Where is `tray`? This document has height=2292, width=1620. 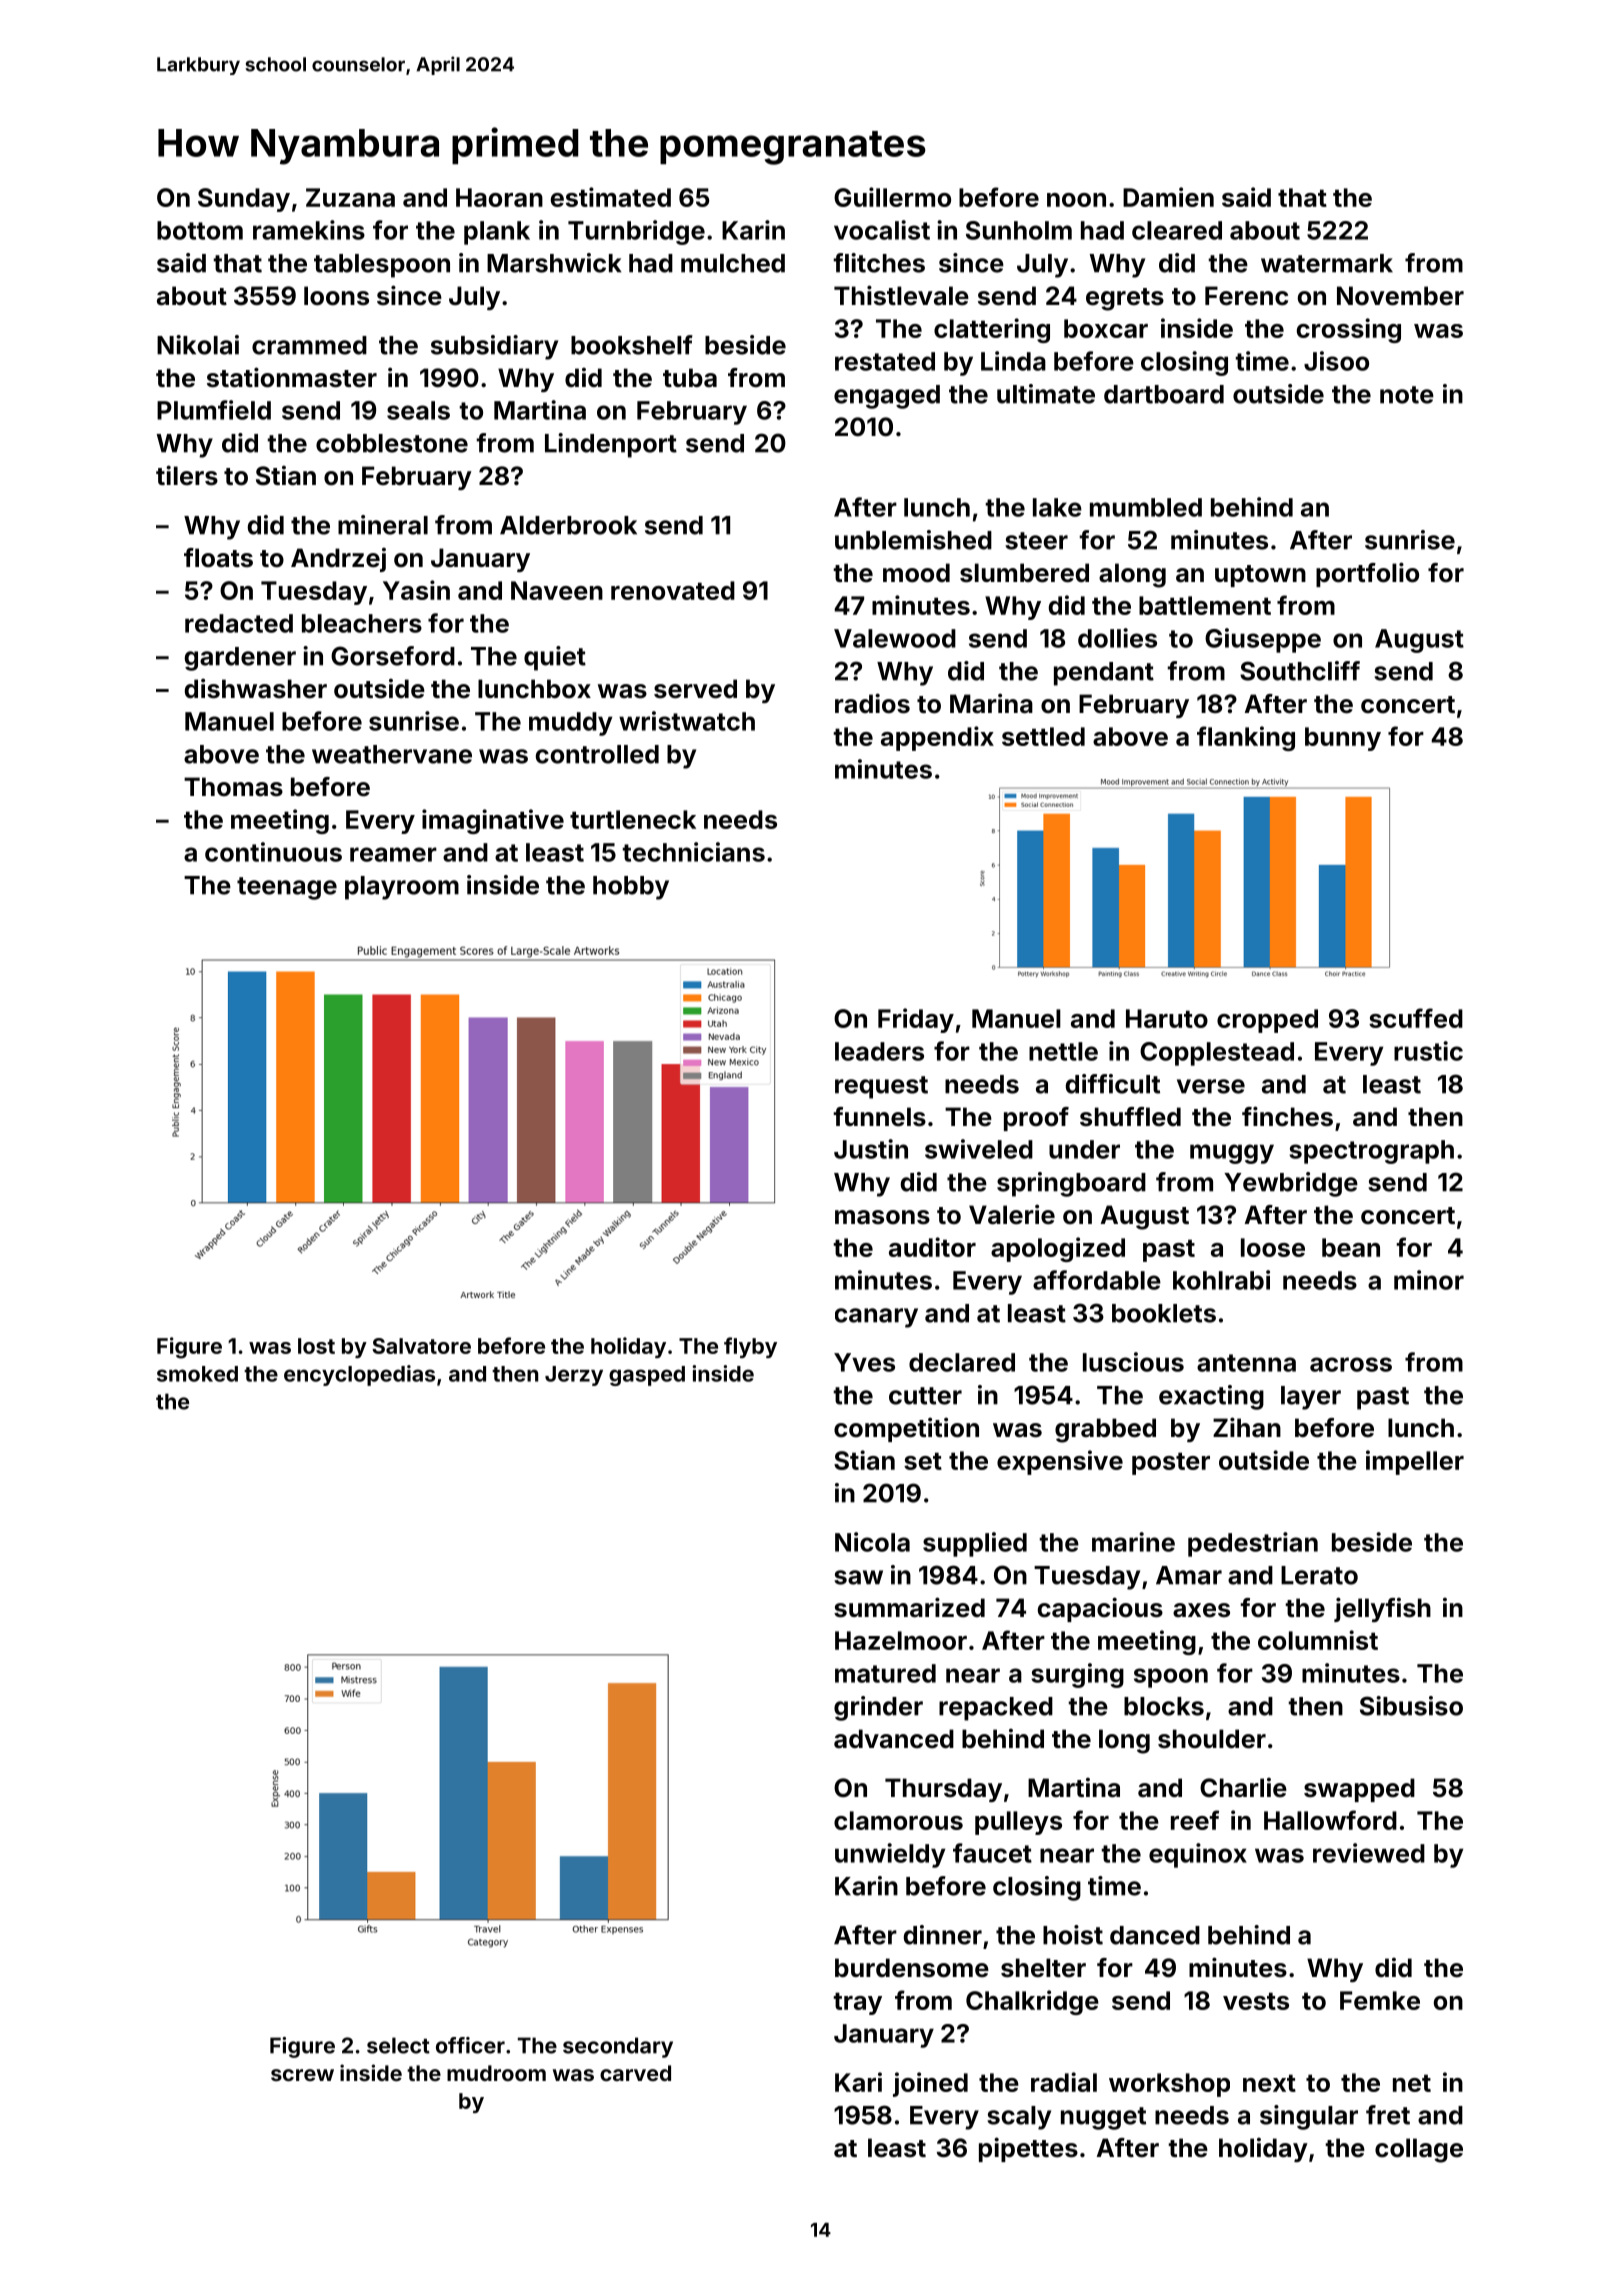 tray is located at coordinates (857, 2003).
